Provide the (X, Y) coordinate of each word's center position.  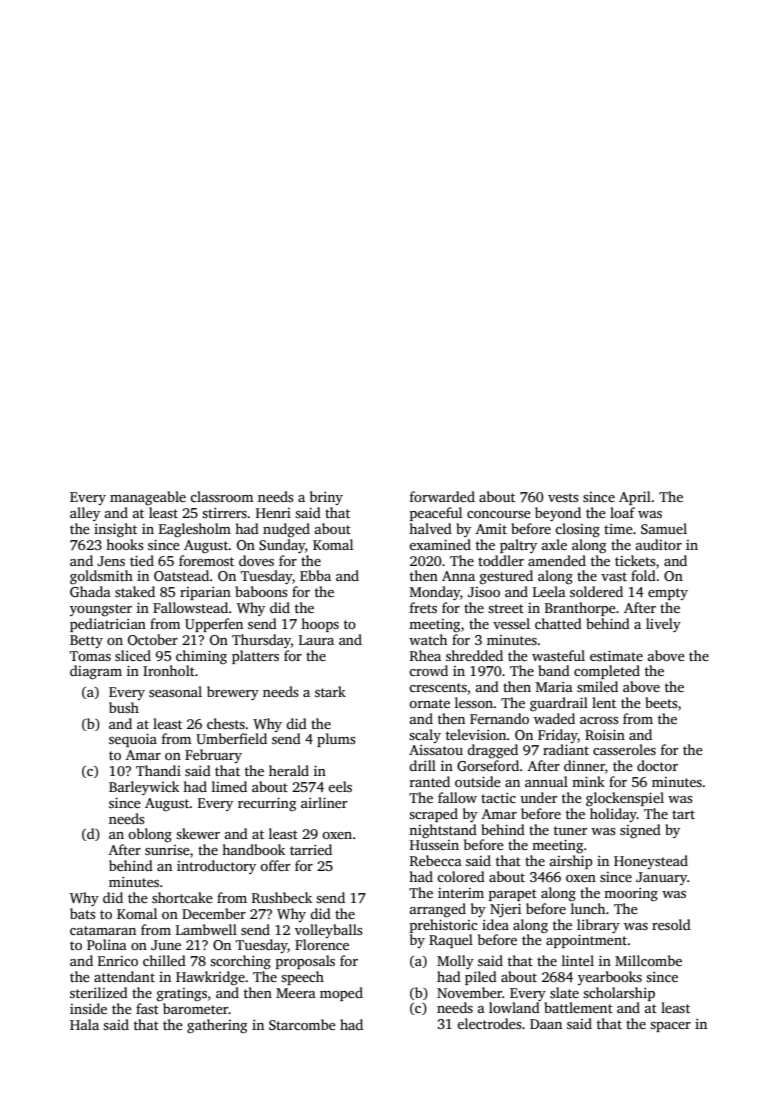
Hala (84, 1024)
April (635, 498)
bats (83, 913)
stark (330, 691)
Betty (86, 641)
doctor (657, 765)
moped (341, 994)
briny (326, 498)
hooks (125, 544)
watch (428, 639)
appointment (586, 941)
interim (461, 893)
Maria (554, 687)
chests (226, 723)
